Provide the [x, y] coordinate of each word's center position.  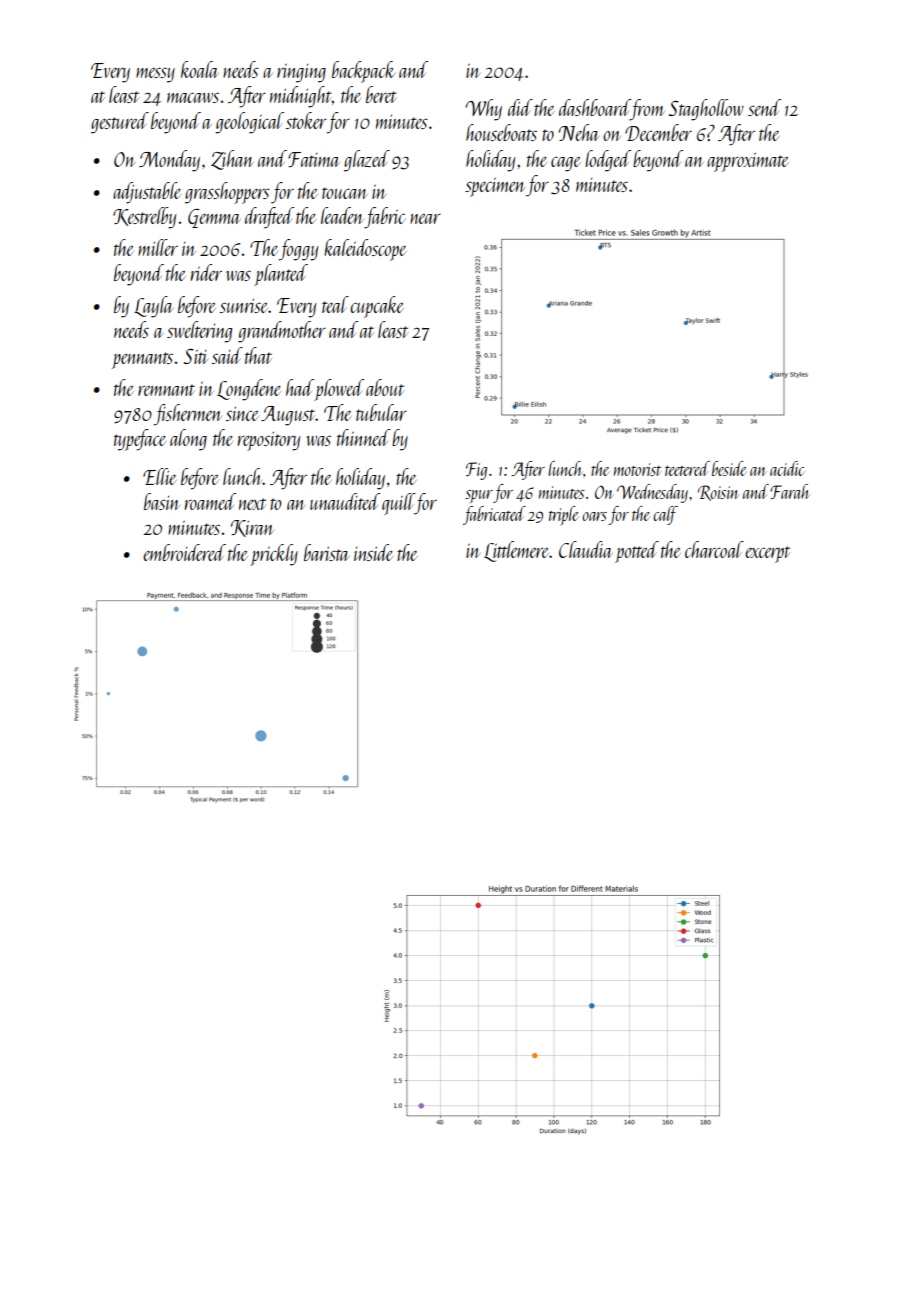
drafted [269, 218]
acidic [787, 468]
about [385, 387]
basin [162, 501]
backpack [363, 72]
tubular [381, 412]
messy [155, 75]
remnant [166, 390]
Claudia [586, 549]
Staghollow [706, 110]
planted [281, 275]
